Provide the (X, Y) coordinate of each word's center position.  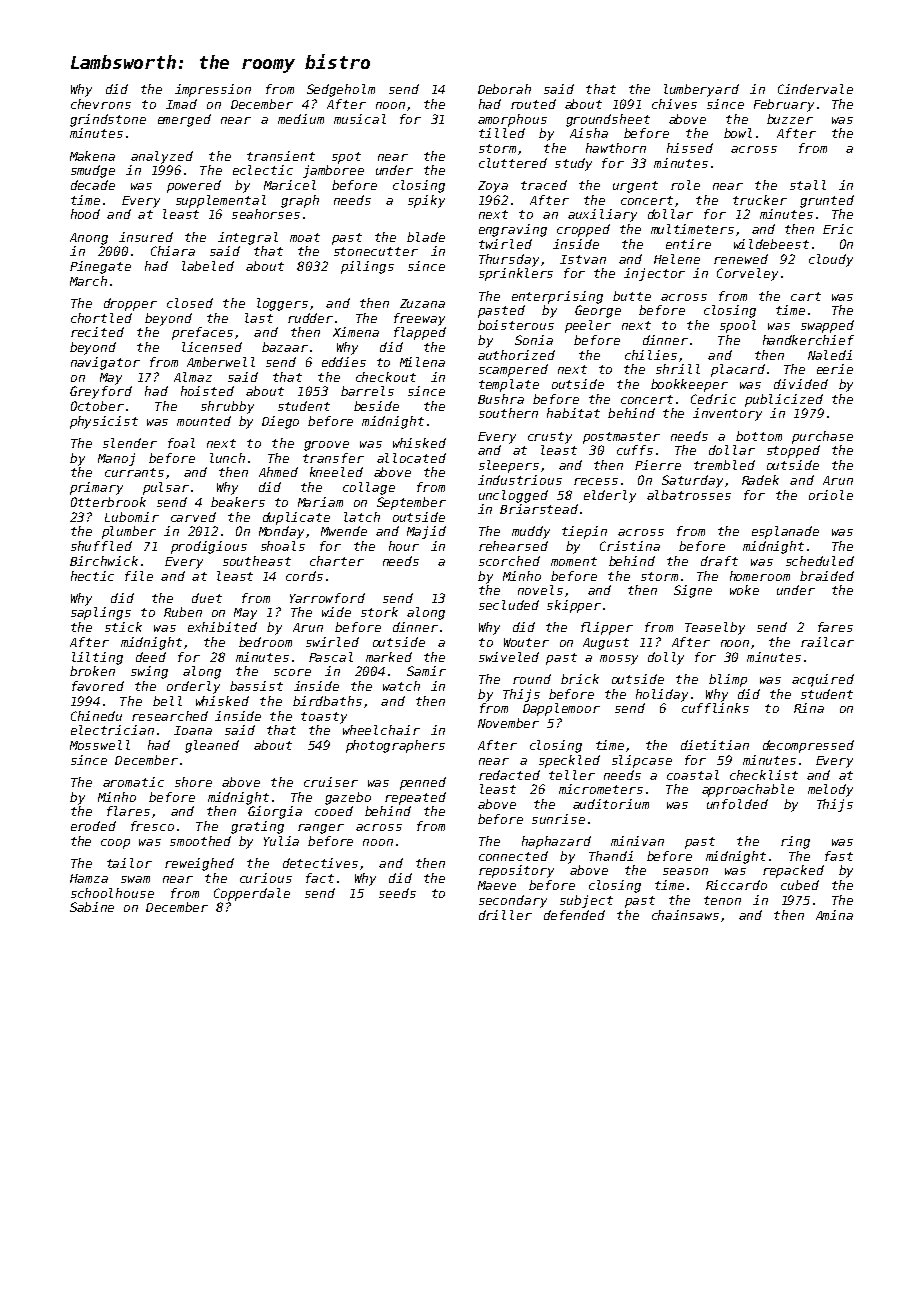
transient (281, 156)
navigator (105, 363)
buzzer (790, 119)
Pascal (331, 657)
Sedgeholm (341, 90)
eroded (93, 826)
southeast (257, 561)
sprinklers (516, 274)
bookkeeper (689, 385)
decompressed (808, 746)
